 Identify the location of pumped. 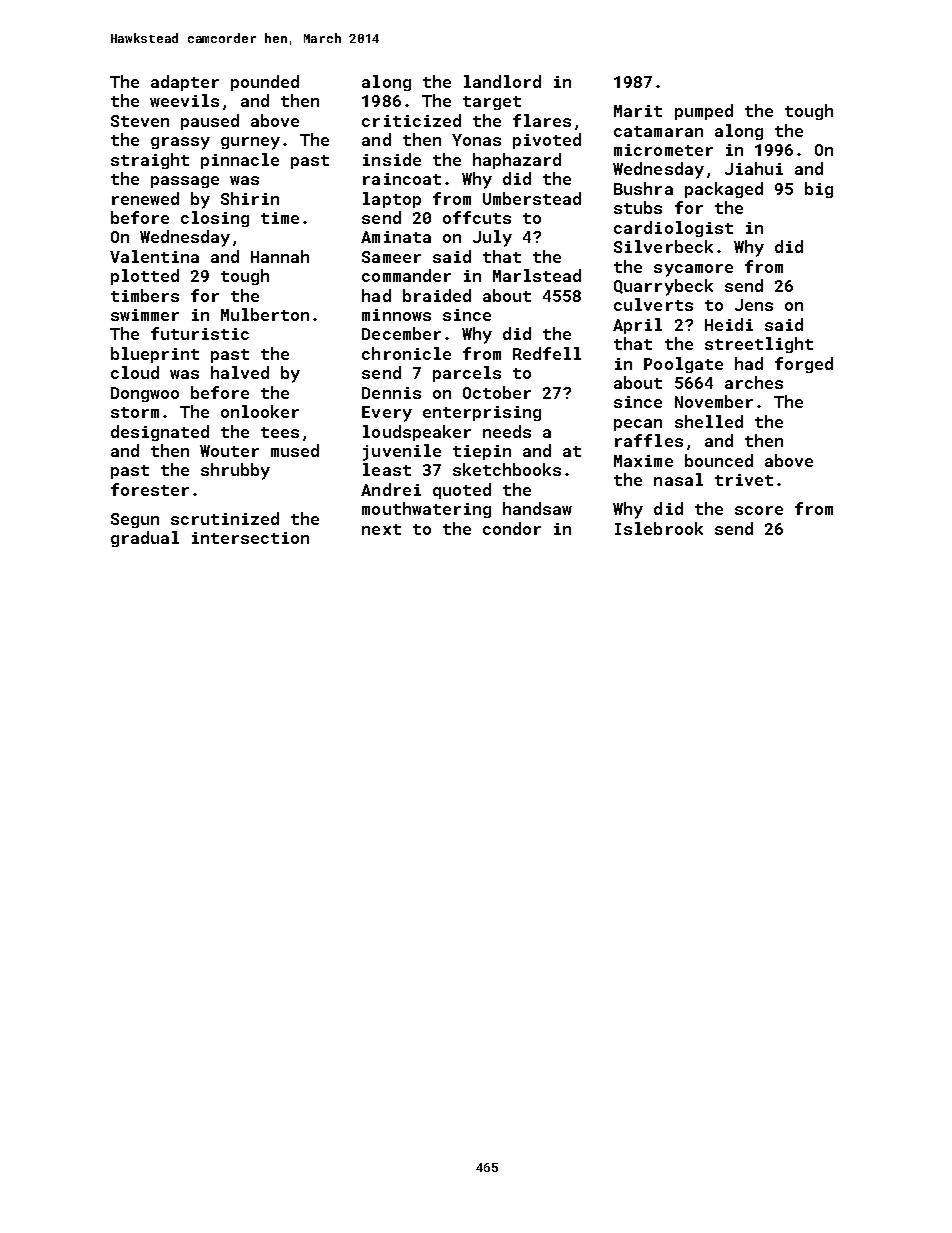
(704, 112).
